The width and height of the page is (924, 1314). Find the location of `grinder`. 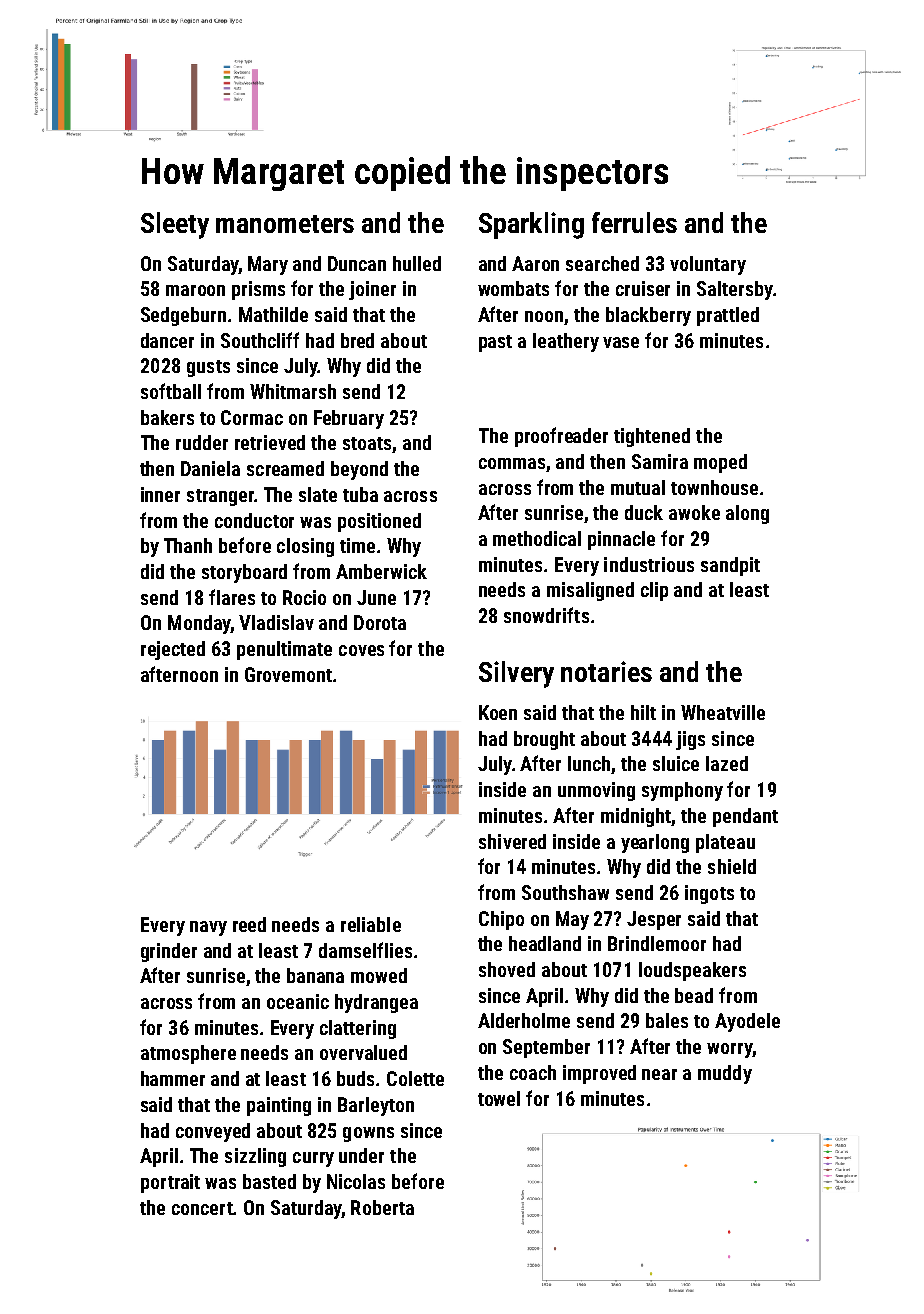

grinder is located at coordinates (169, 952).
